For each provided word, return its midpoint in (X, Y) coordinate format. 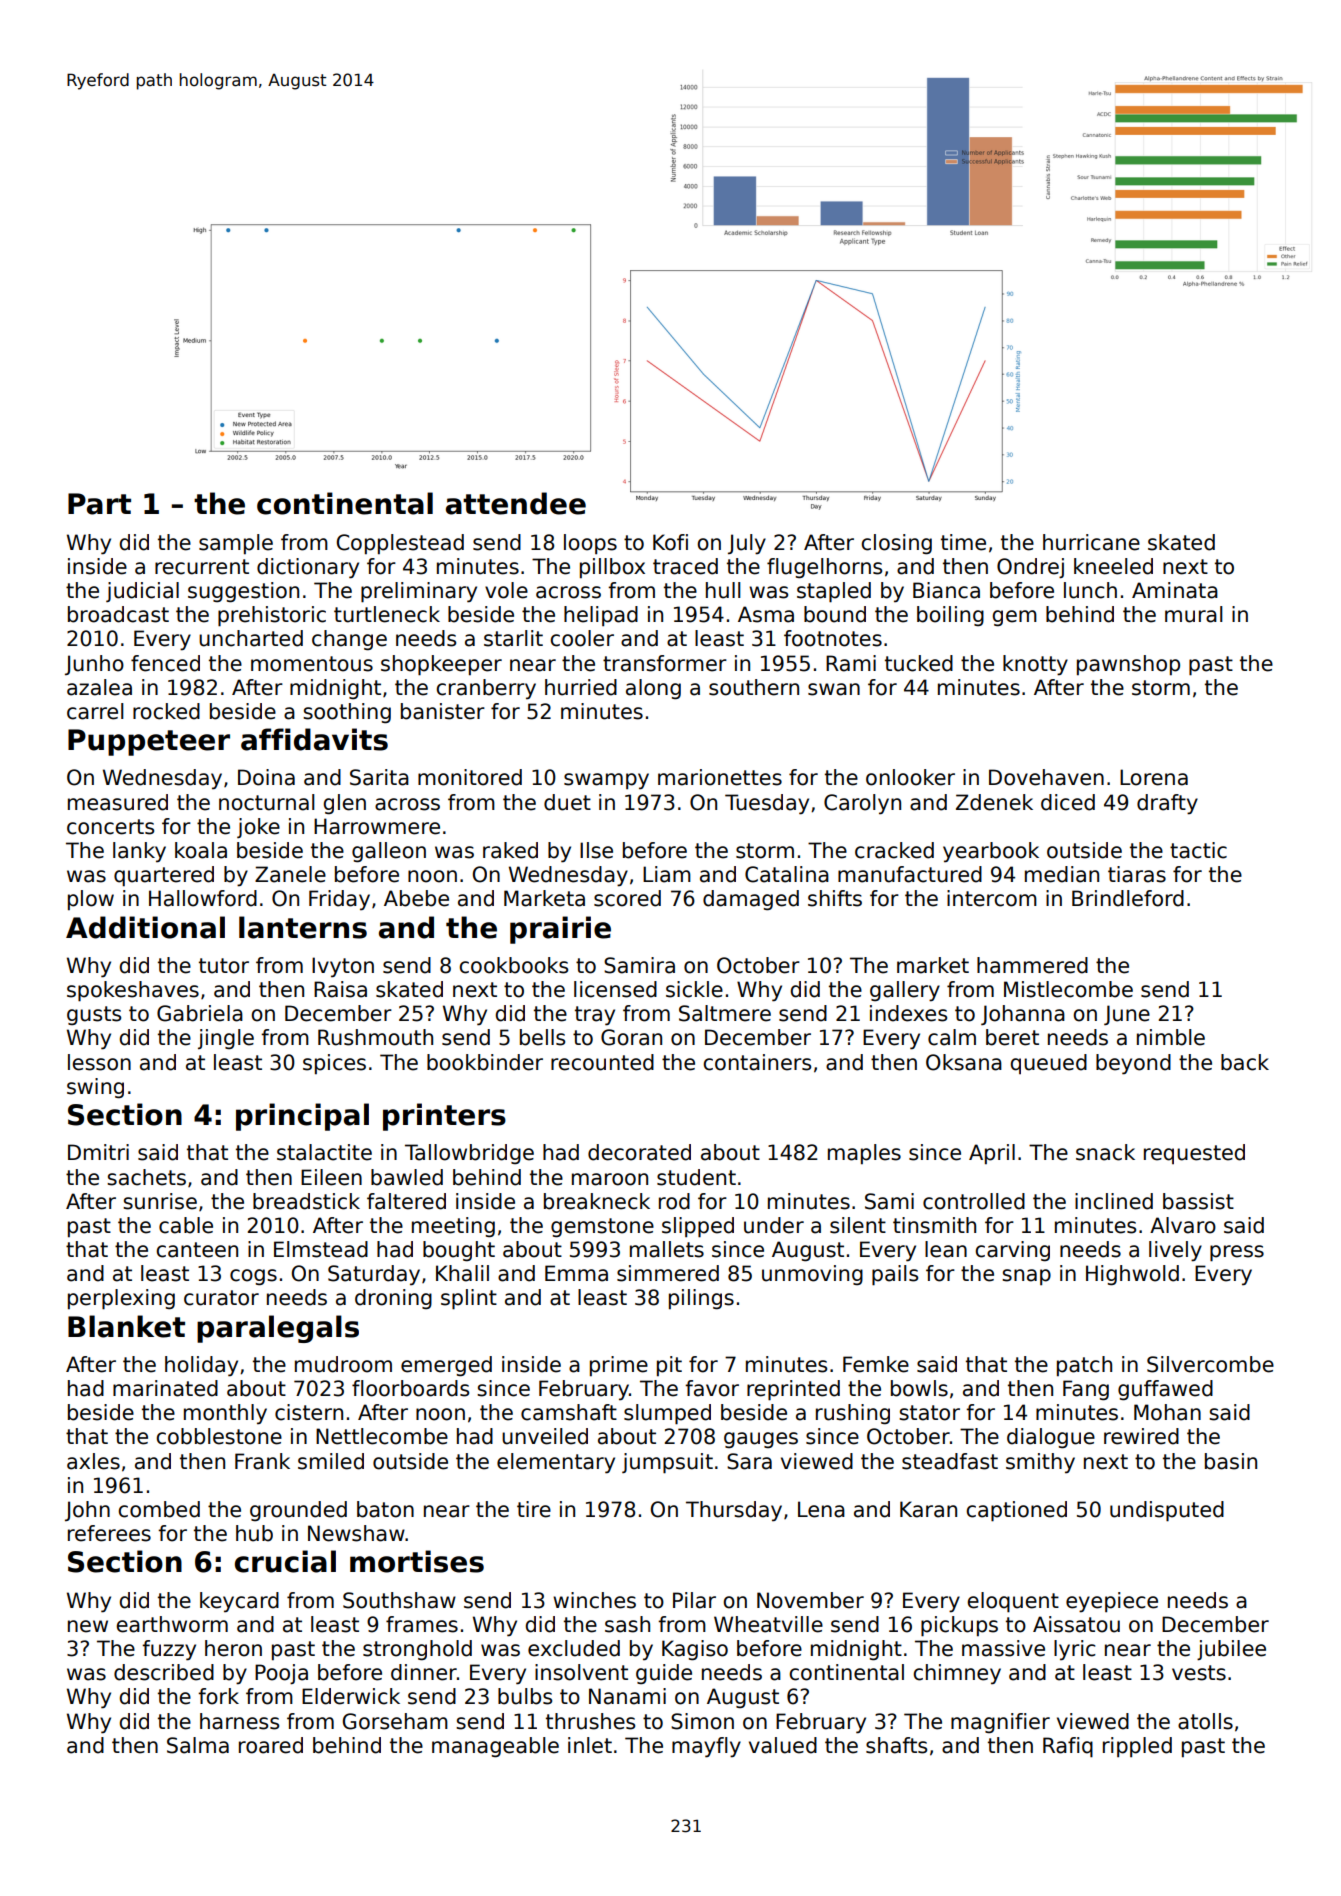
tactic (1198, 850)
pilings (701, 1299)
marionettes (720, 777)
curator (221, 1298)
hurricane (1091, 542)
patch (1084, 1366)
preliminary (419, 592)
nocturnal (267, 802)
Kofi (670, 542)
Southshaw (399, 1600)
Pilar (694, 1600)
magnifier (1000, 1723)
